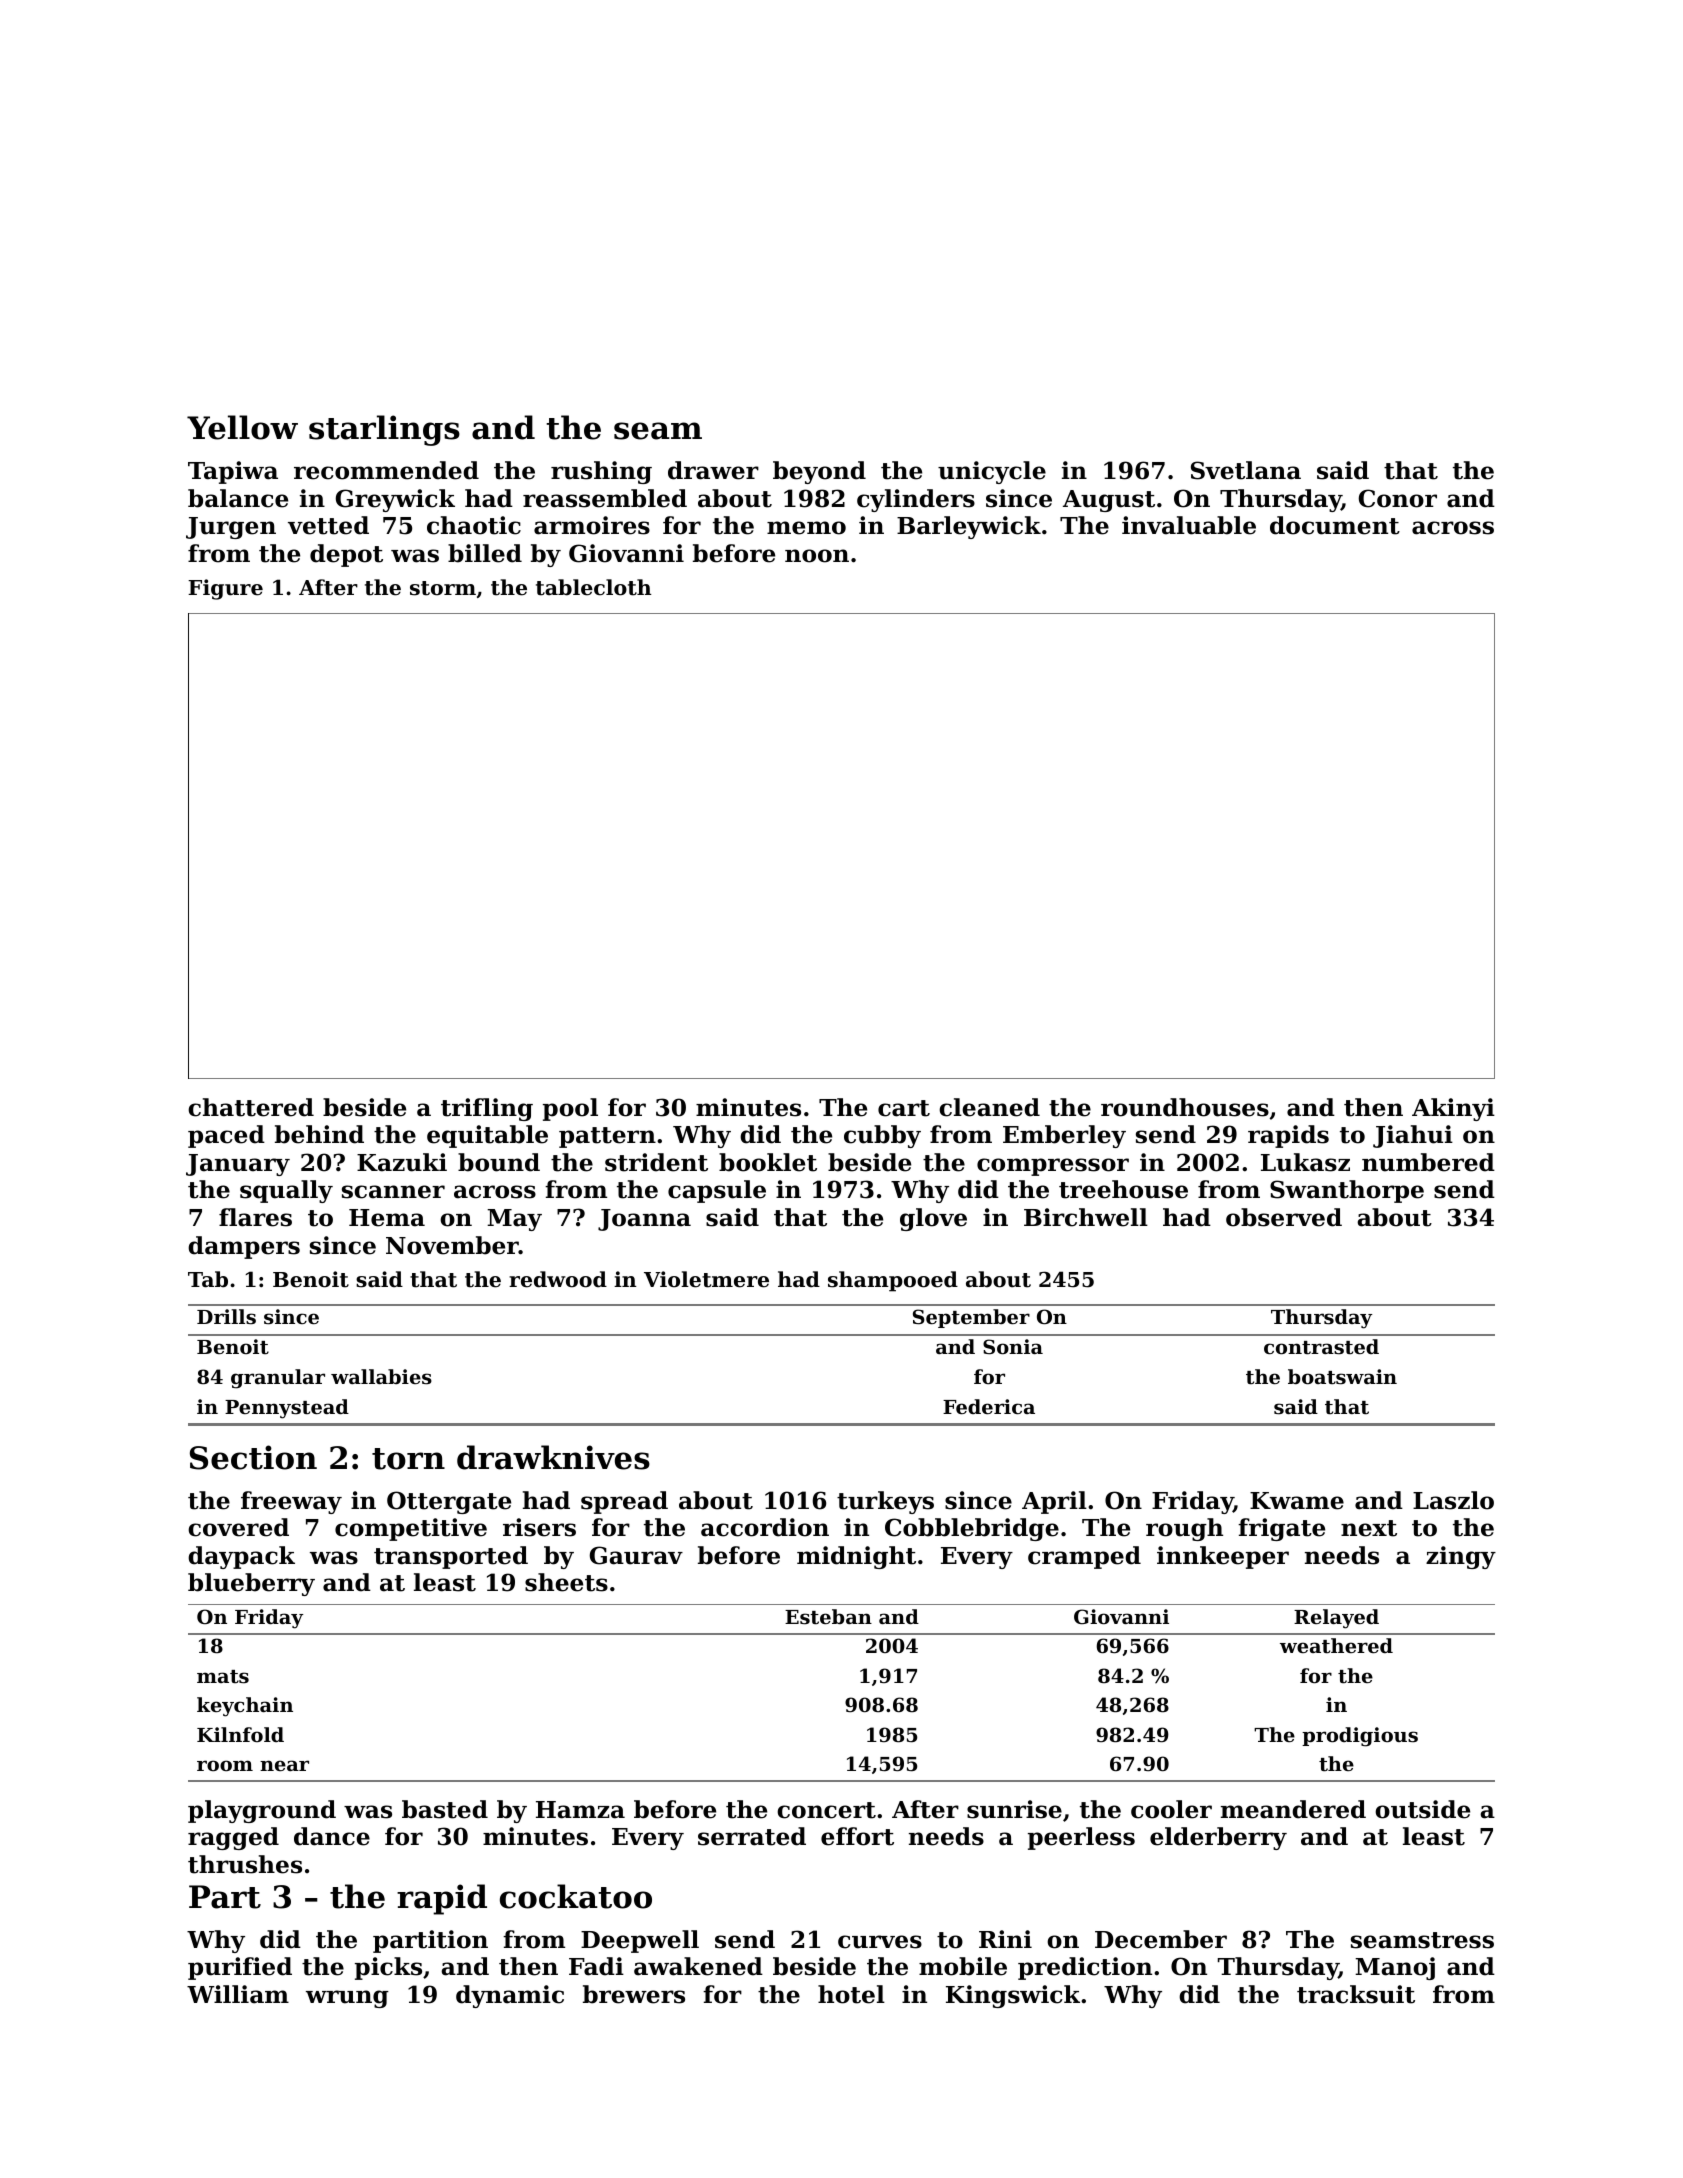 The height and width of the screenshot is (2178, 1683). Describe the element at coordinates (634, 1994) in the screenshot. I see `brewers` at that location.
